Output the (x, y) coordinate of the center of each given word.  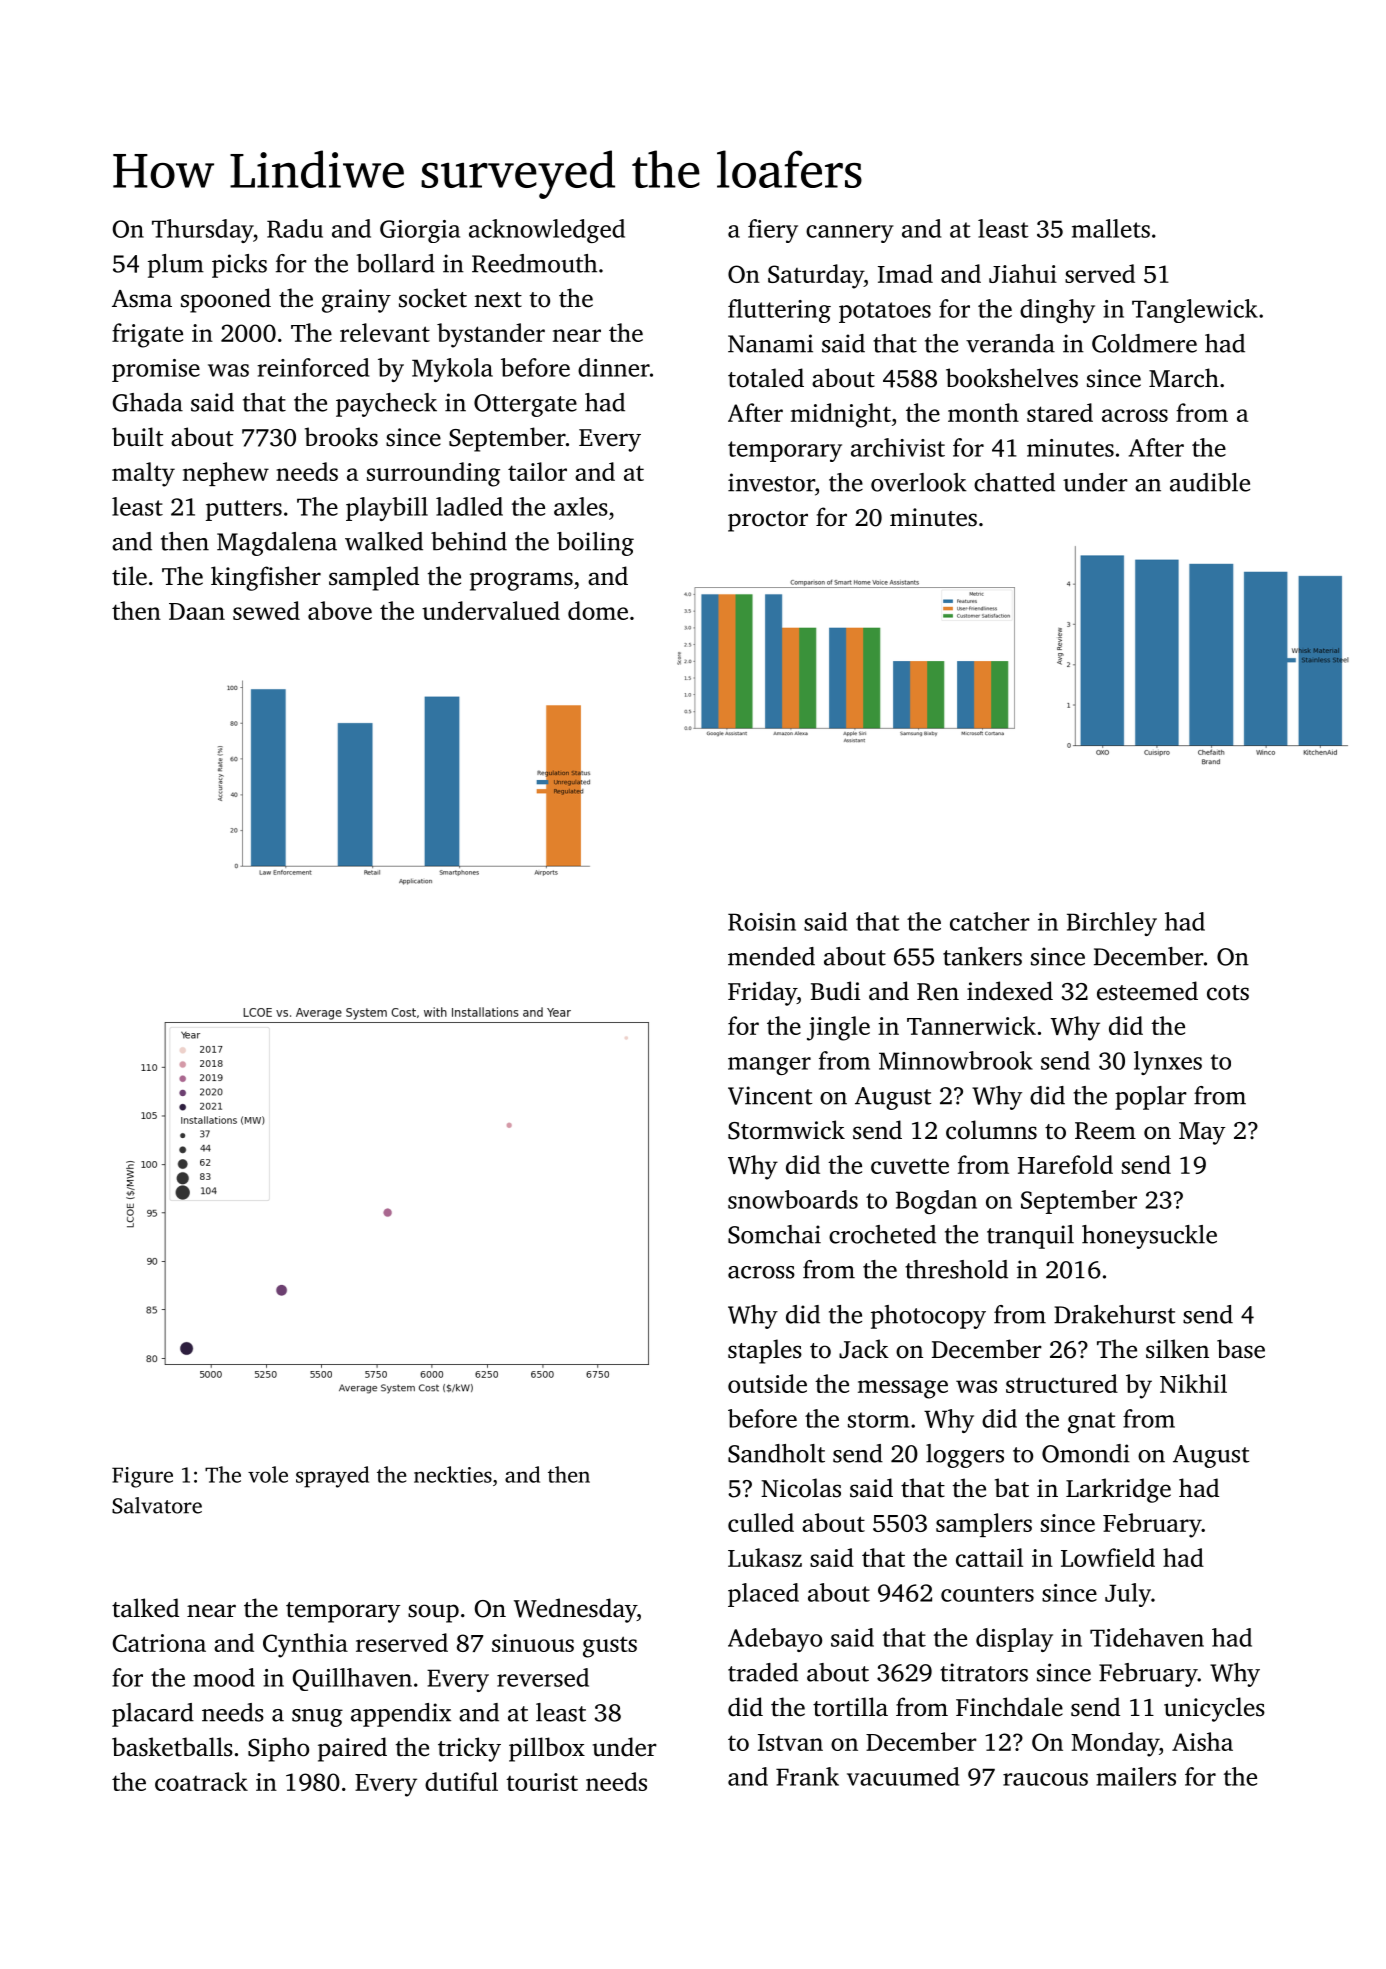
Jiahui (1023, 273)
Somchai (774, 1234)
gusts (610, 1647)
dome (598, 610)
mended (771, 956)
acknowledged (547, 231)
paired (352, 1749)
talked (145, 1608)
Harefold (1065, 1164)
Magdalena (277, 544)
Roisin (762, 922)
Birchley (1112, 924)
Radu (295, 228)
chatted (1014, 482)
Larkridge (1118, 1490)
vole (268, 1474)
